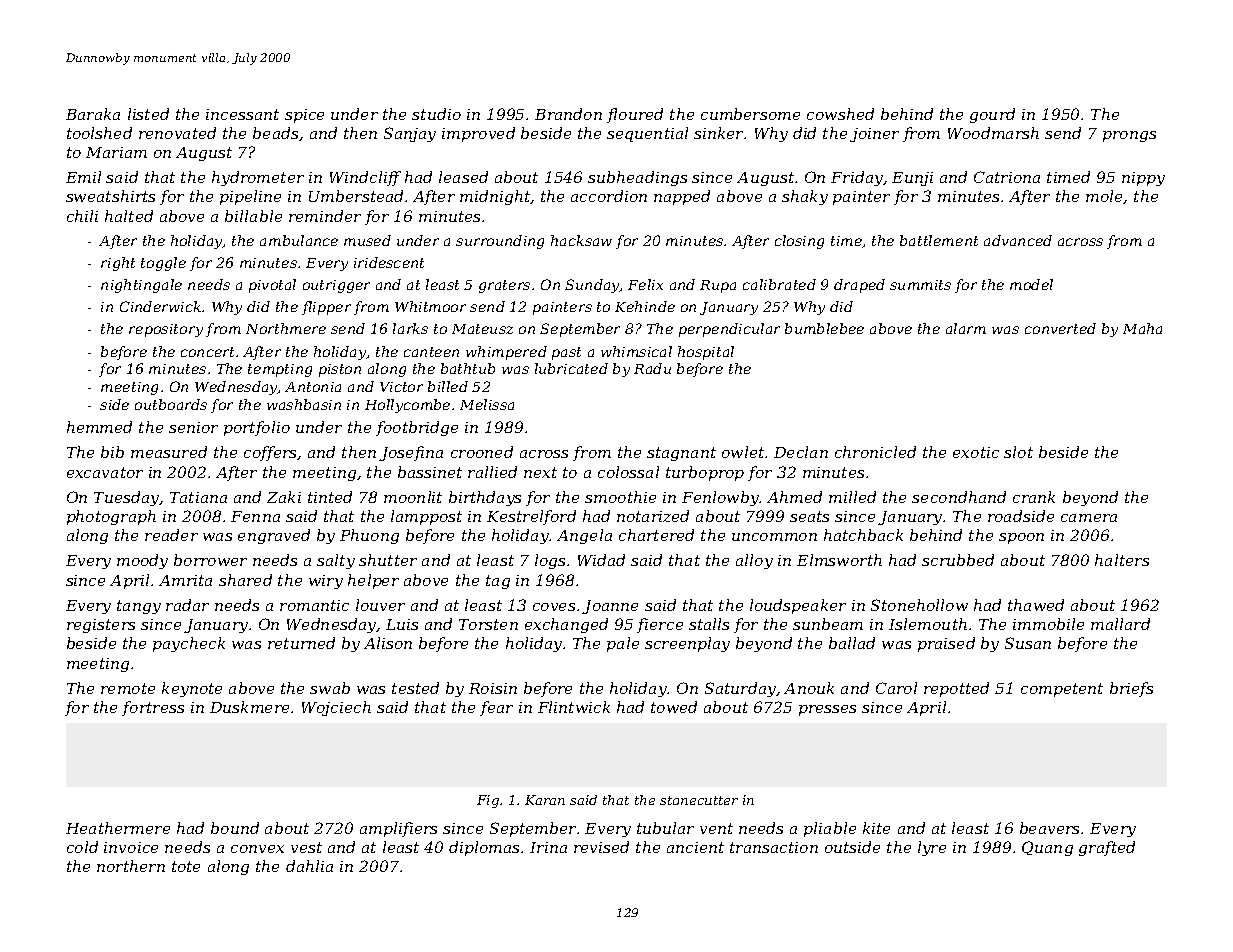 Image resolution: width=1233 pixels, height=952 pixels. Describe the element at coordinates (1048, 624) in the screenshot. I see `immobile` at that location.
